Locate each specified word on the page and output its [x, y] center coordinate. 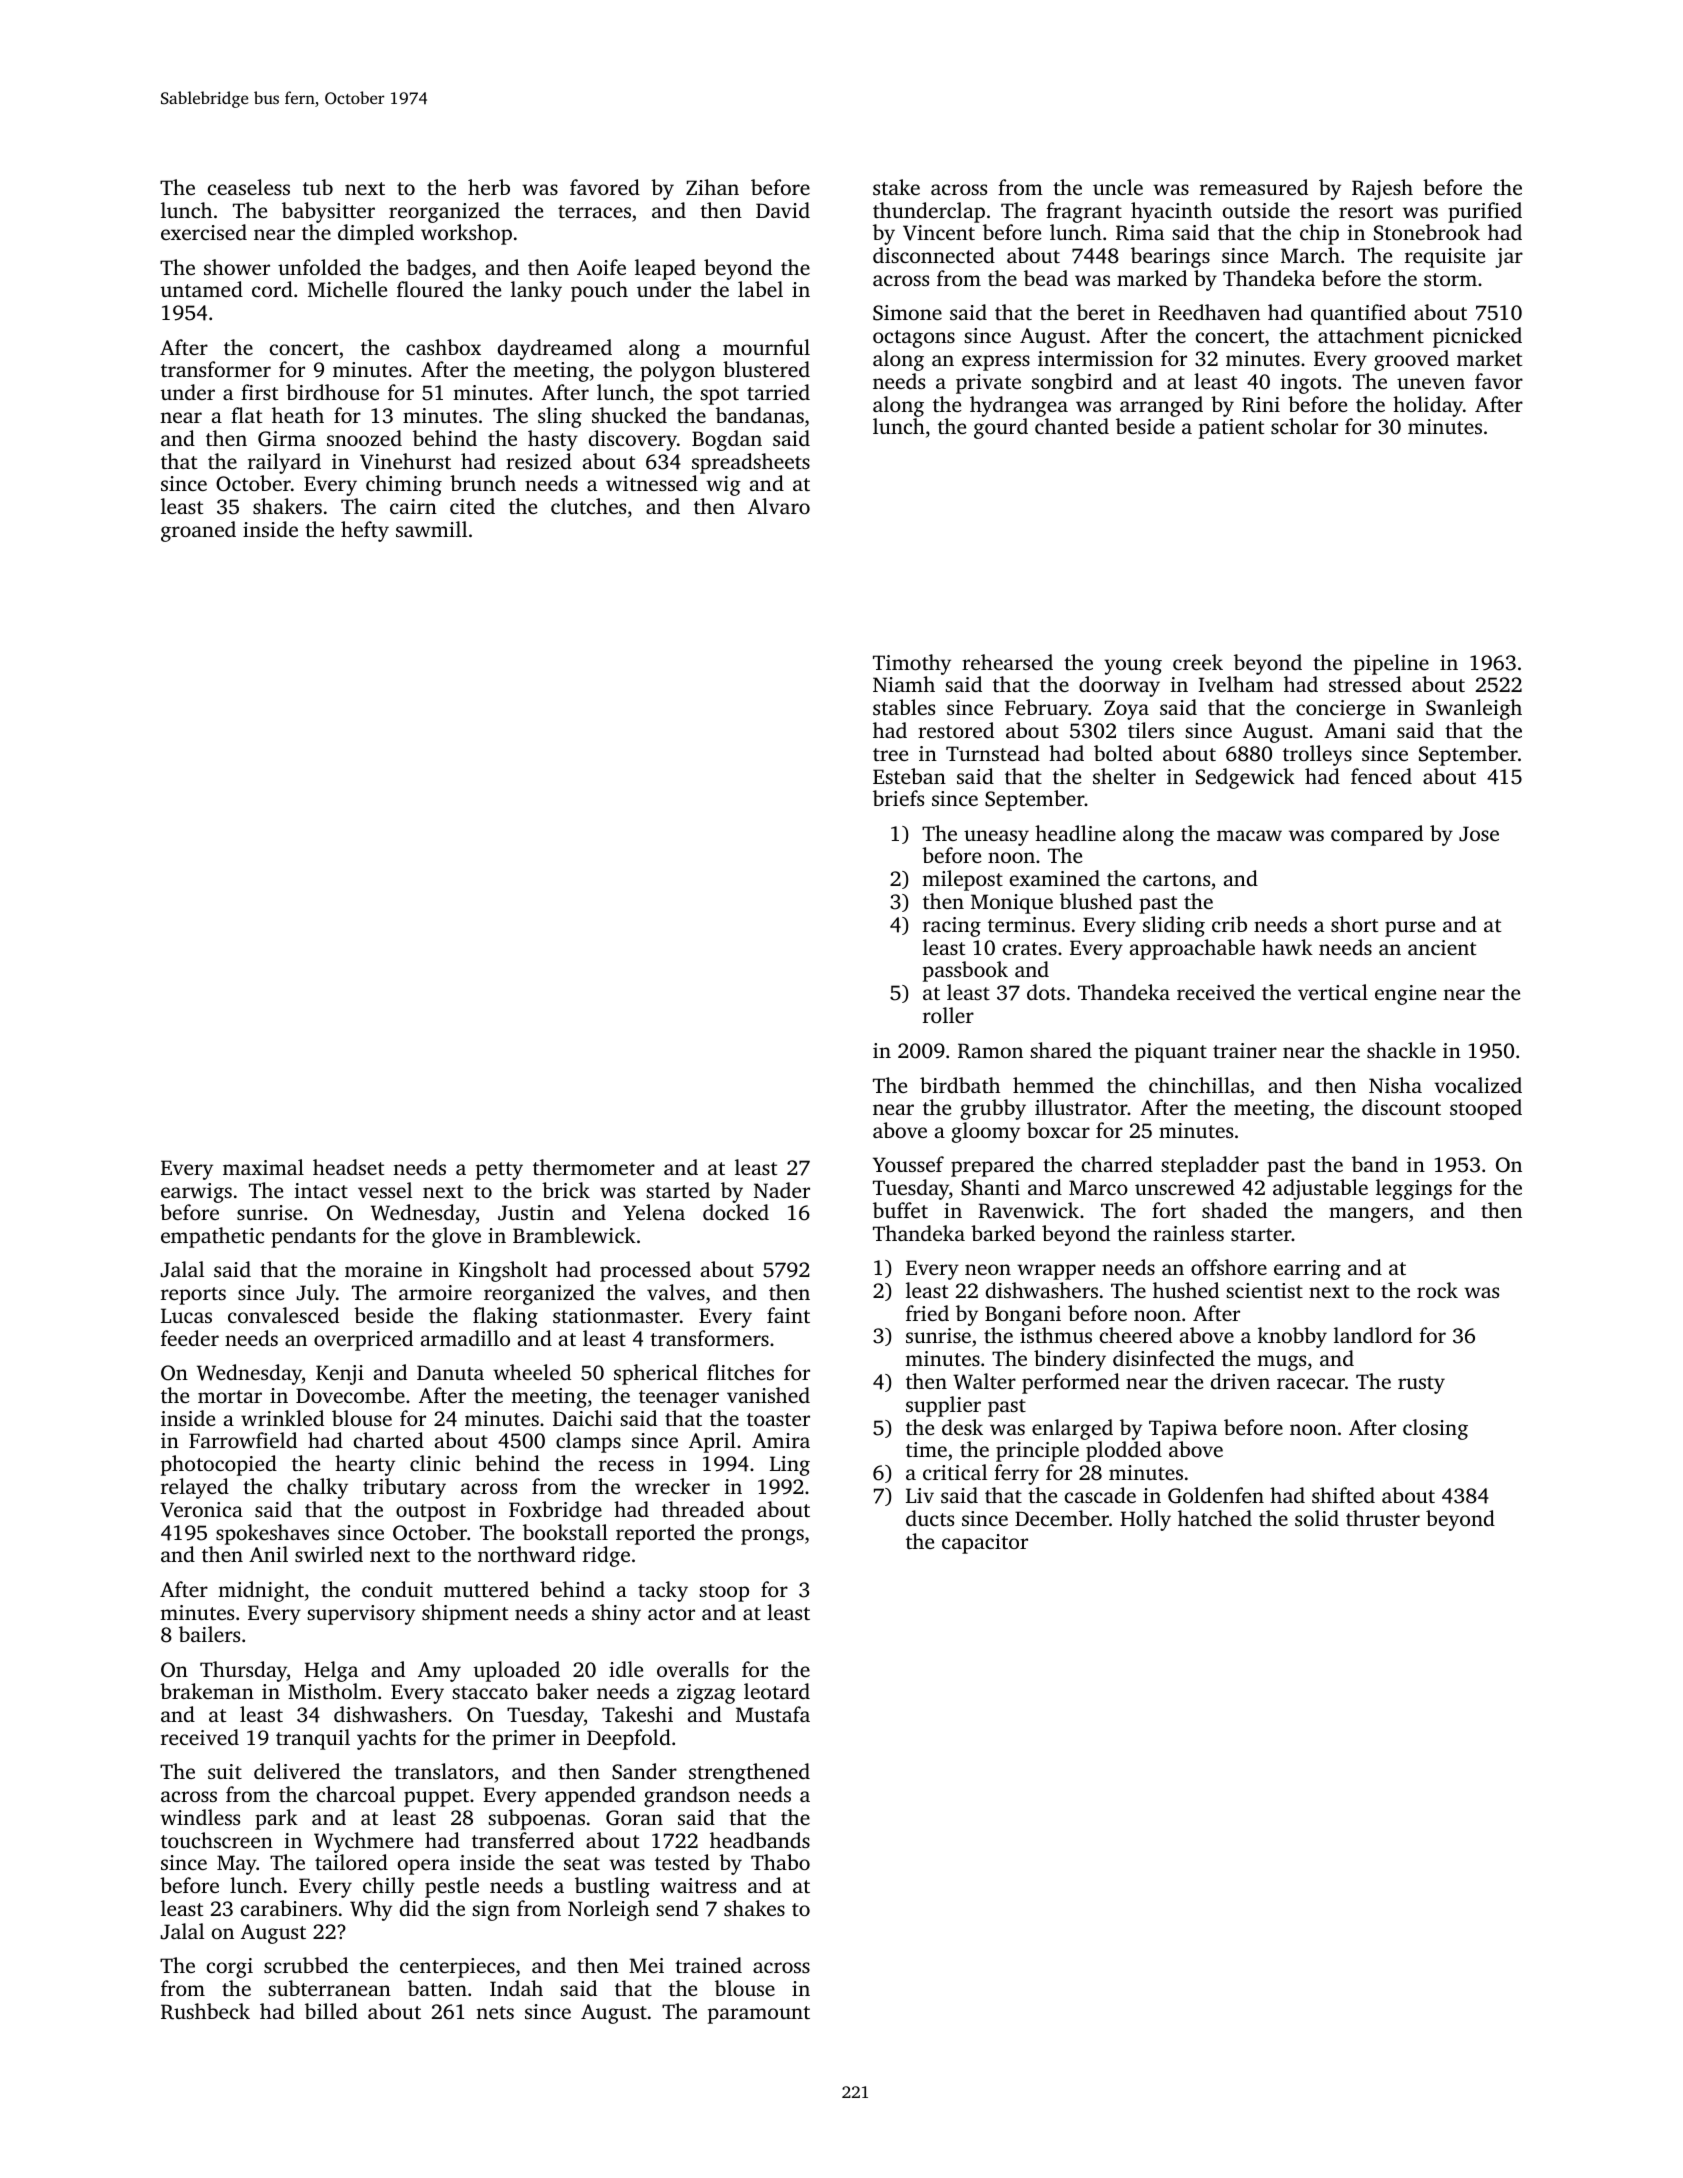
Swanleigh [1474, 709]
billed [331, 2011]
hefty [365, 531]
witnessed [652, 483]
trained [708, 1965]
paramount [759, 2015]
